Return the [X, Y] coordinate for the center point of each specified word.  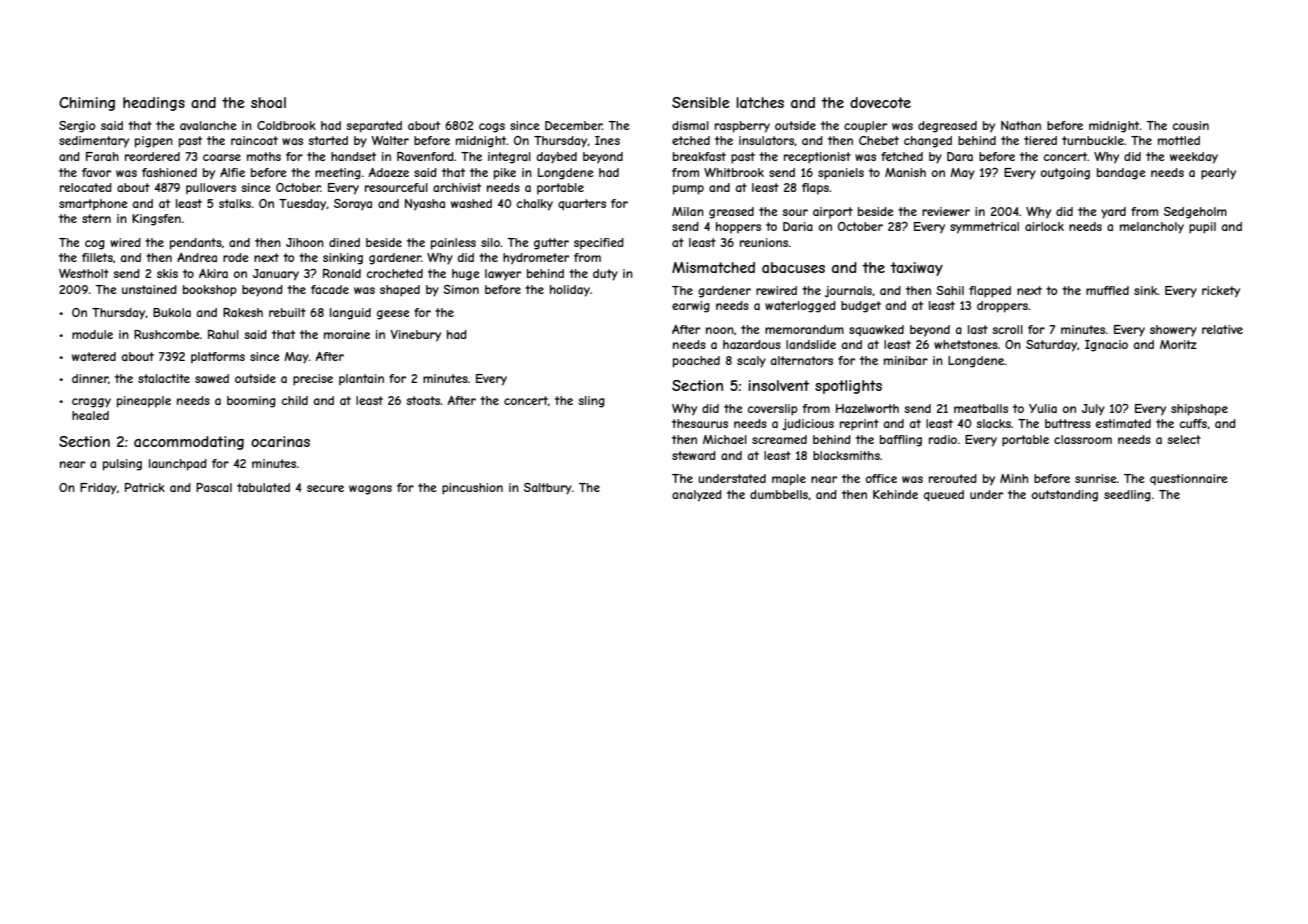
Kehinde [895, 494]
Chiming [87, 104]
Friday [98, 489]
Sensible [701, 102]
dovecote [880, 102]
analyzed [697, 496]
